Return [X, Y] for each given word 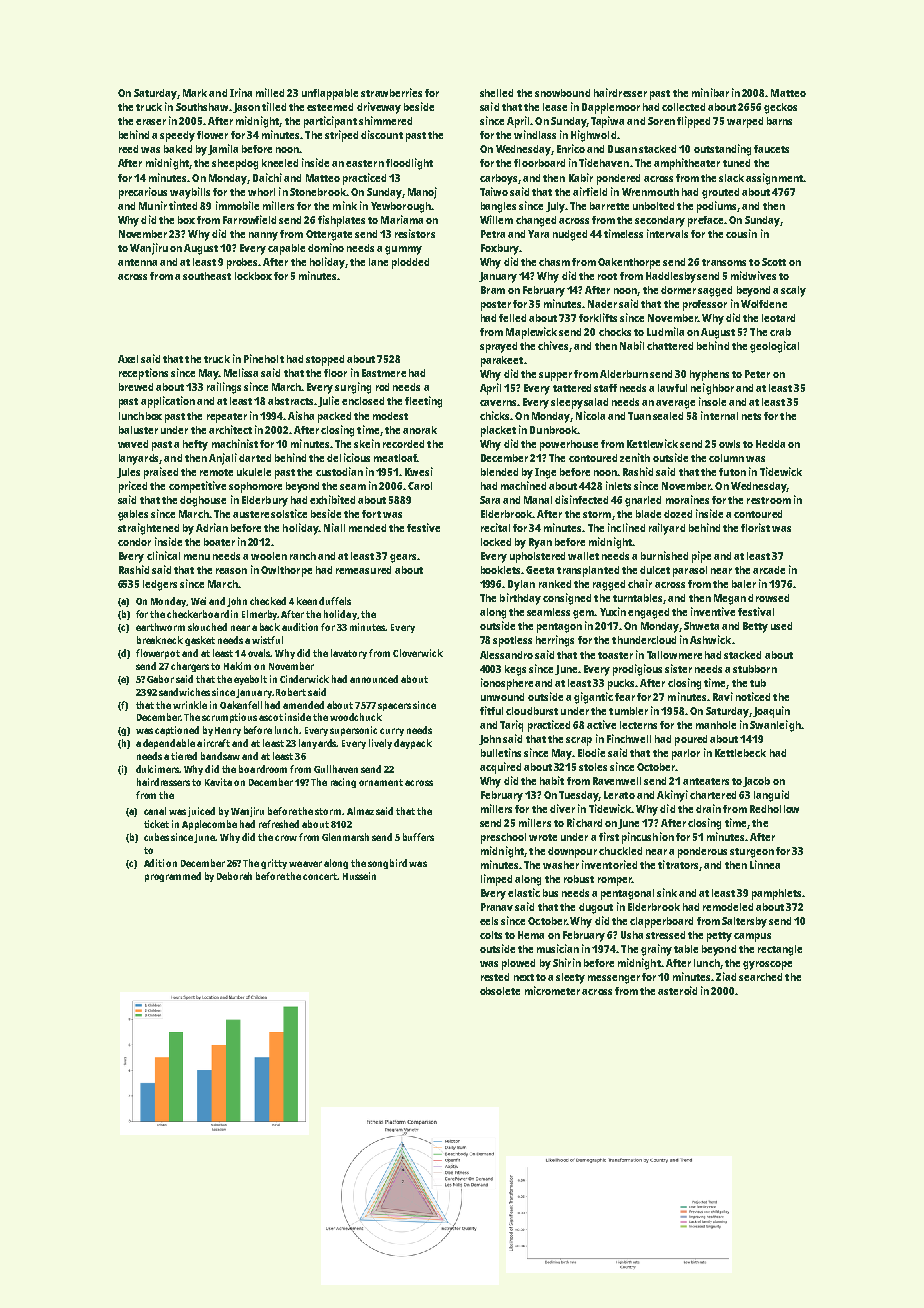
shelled [496, 93]
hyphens [709, 375]
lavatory [349, 654]
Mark [195, 93]
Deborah [234, 876]
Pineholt [264, 358]
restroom [769, 500]
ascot [271, 717]
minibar [710, 92]
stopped [325, 360]
